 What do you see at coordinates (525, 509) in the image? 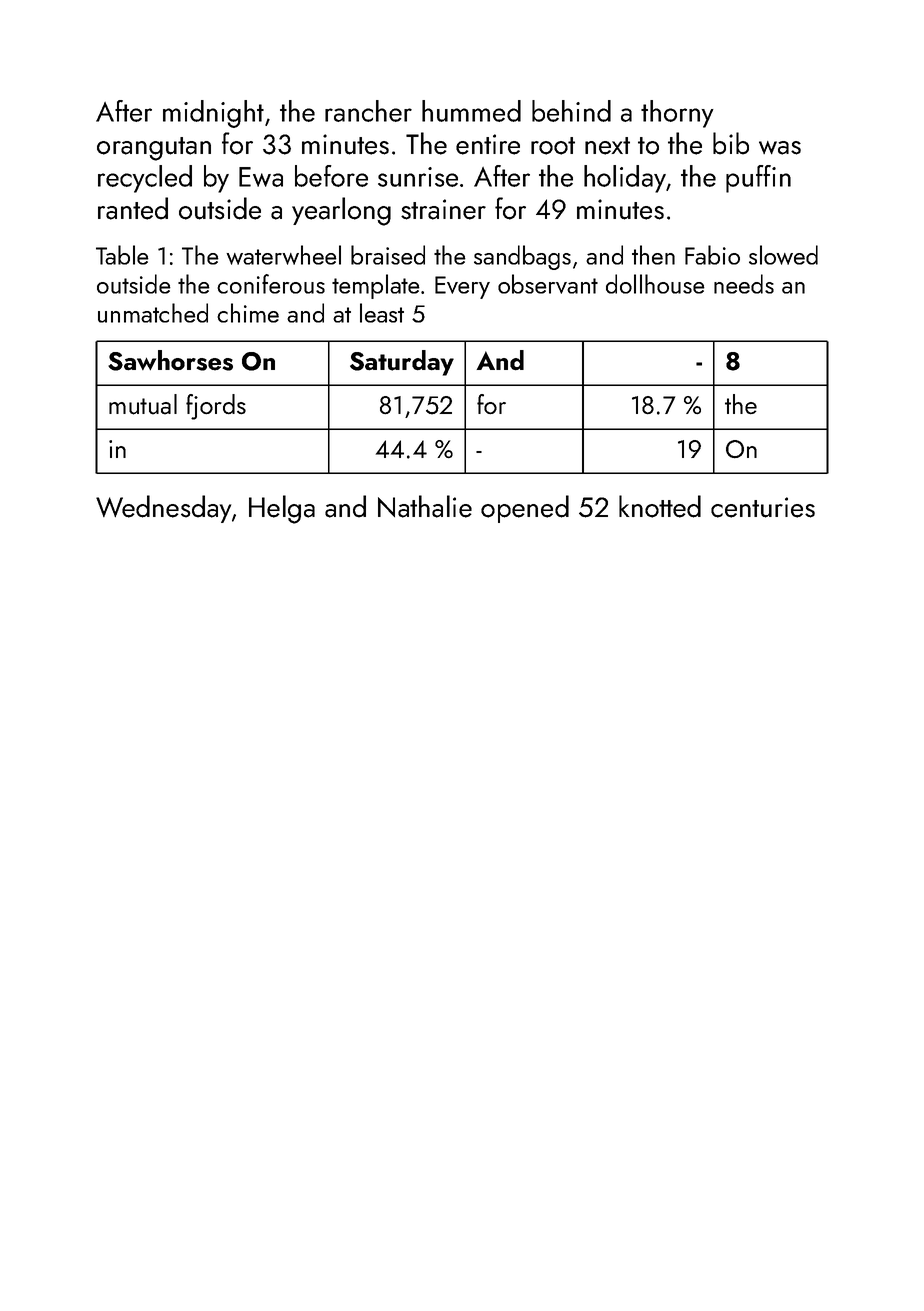
I see `opened` at bounding box center [525, 509].
